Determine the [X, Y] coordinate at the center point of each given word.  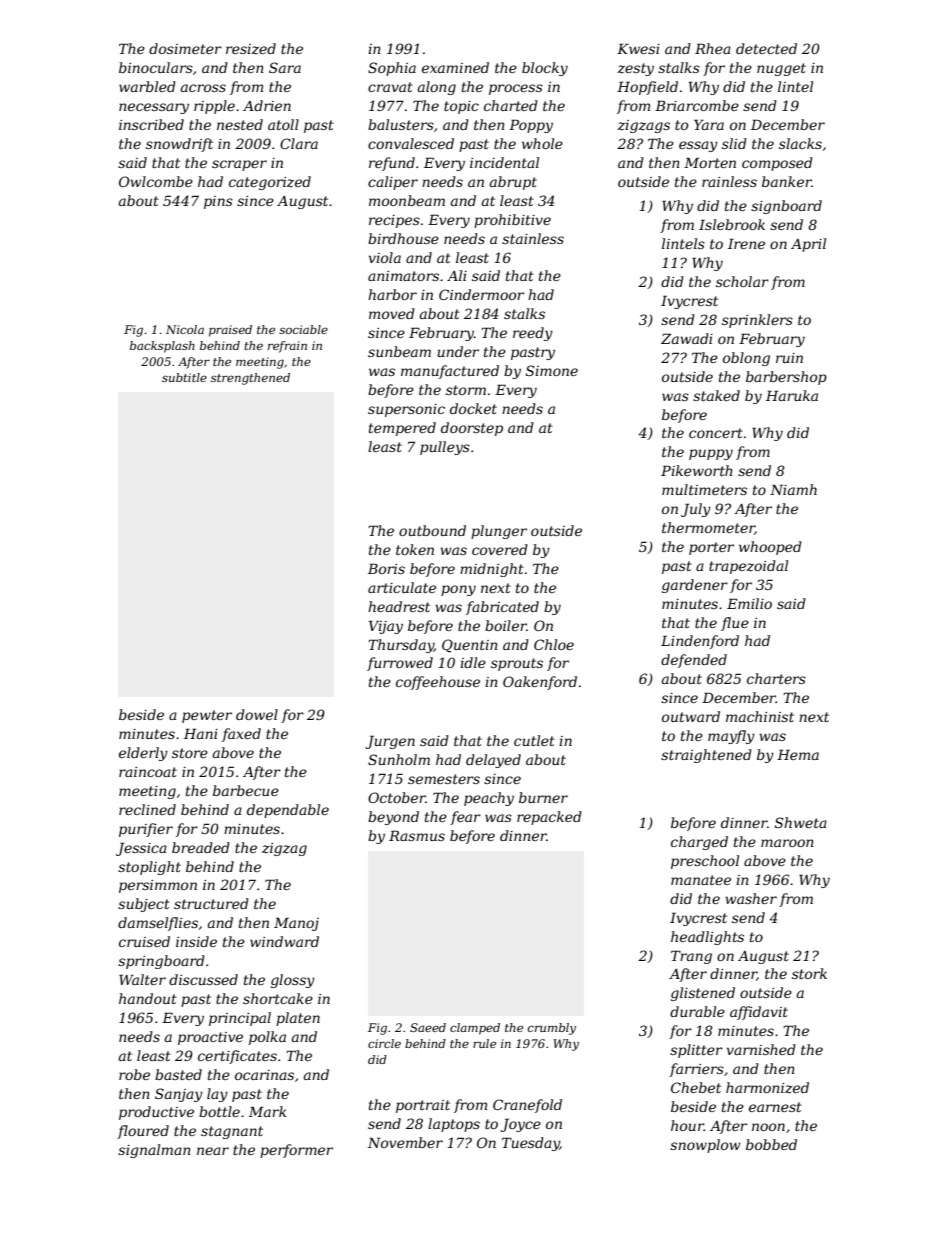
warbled [147, 86]
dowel [257, 714]
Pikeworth [697, 470]
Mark [268, 1111]
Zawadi [687, 338]
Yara [709, 124]
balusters [401, 124]
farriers [696, 1070]
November [405, 1142]
